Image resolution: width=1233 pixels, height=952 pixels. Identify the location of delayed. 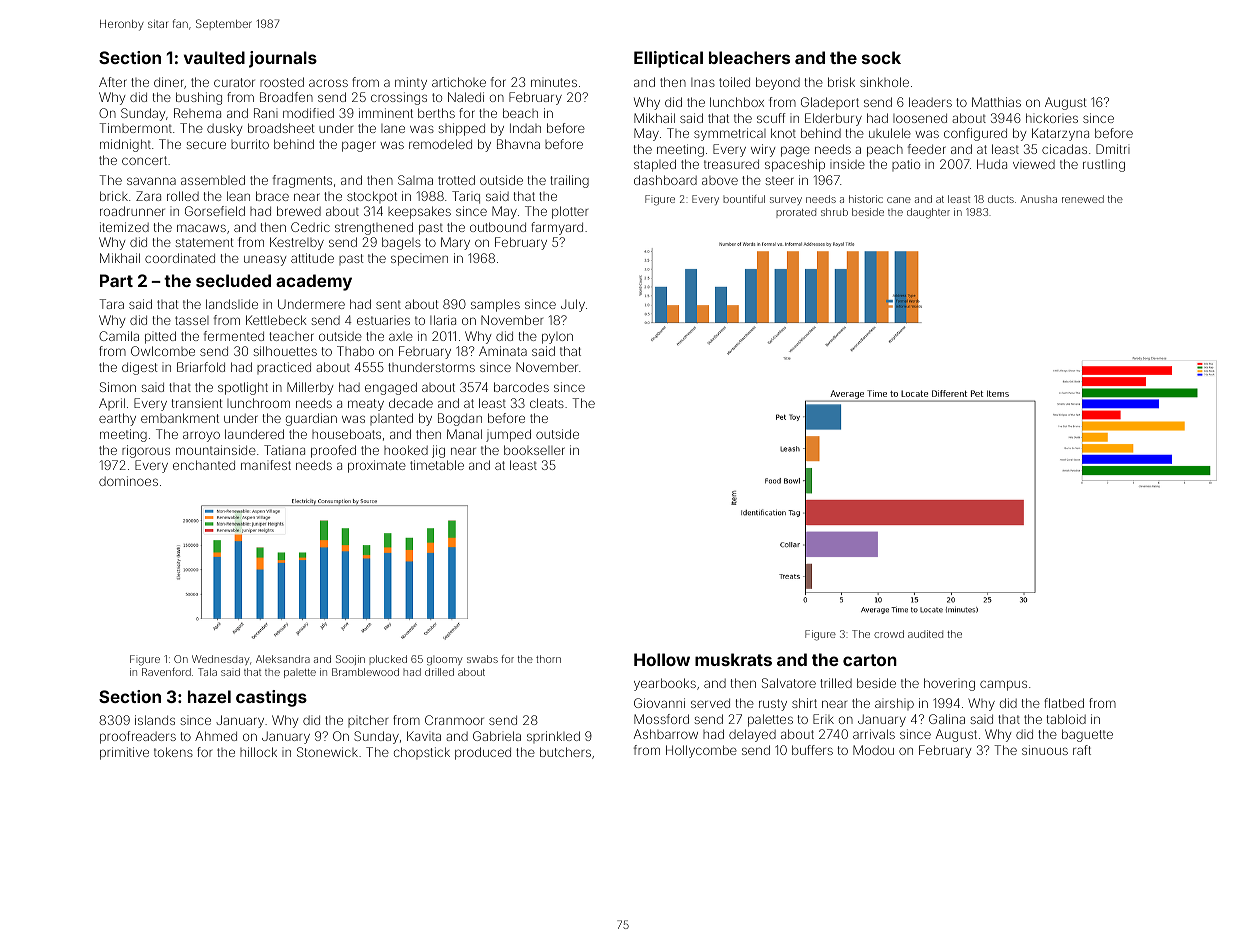
(752, 735).
